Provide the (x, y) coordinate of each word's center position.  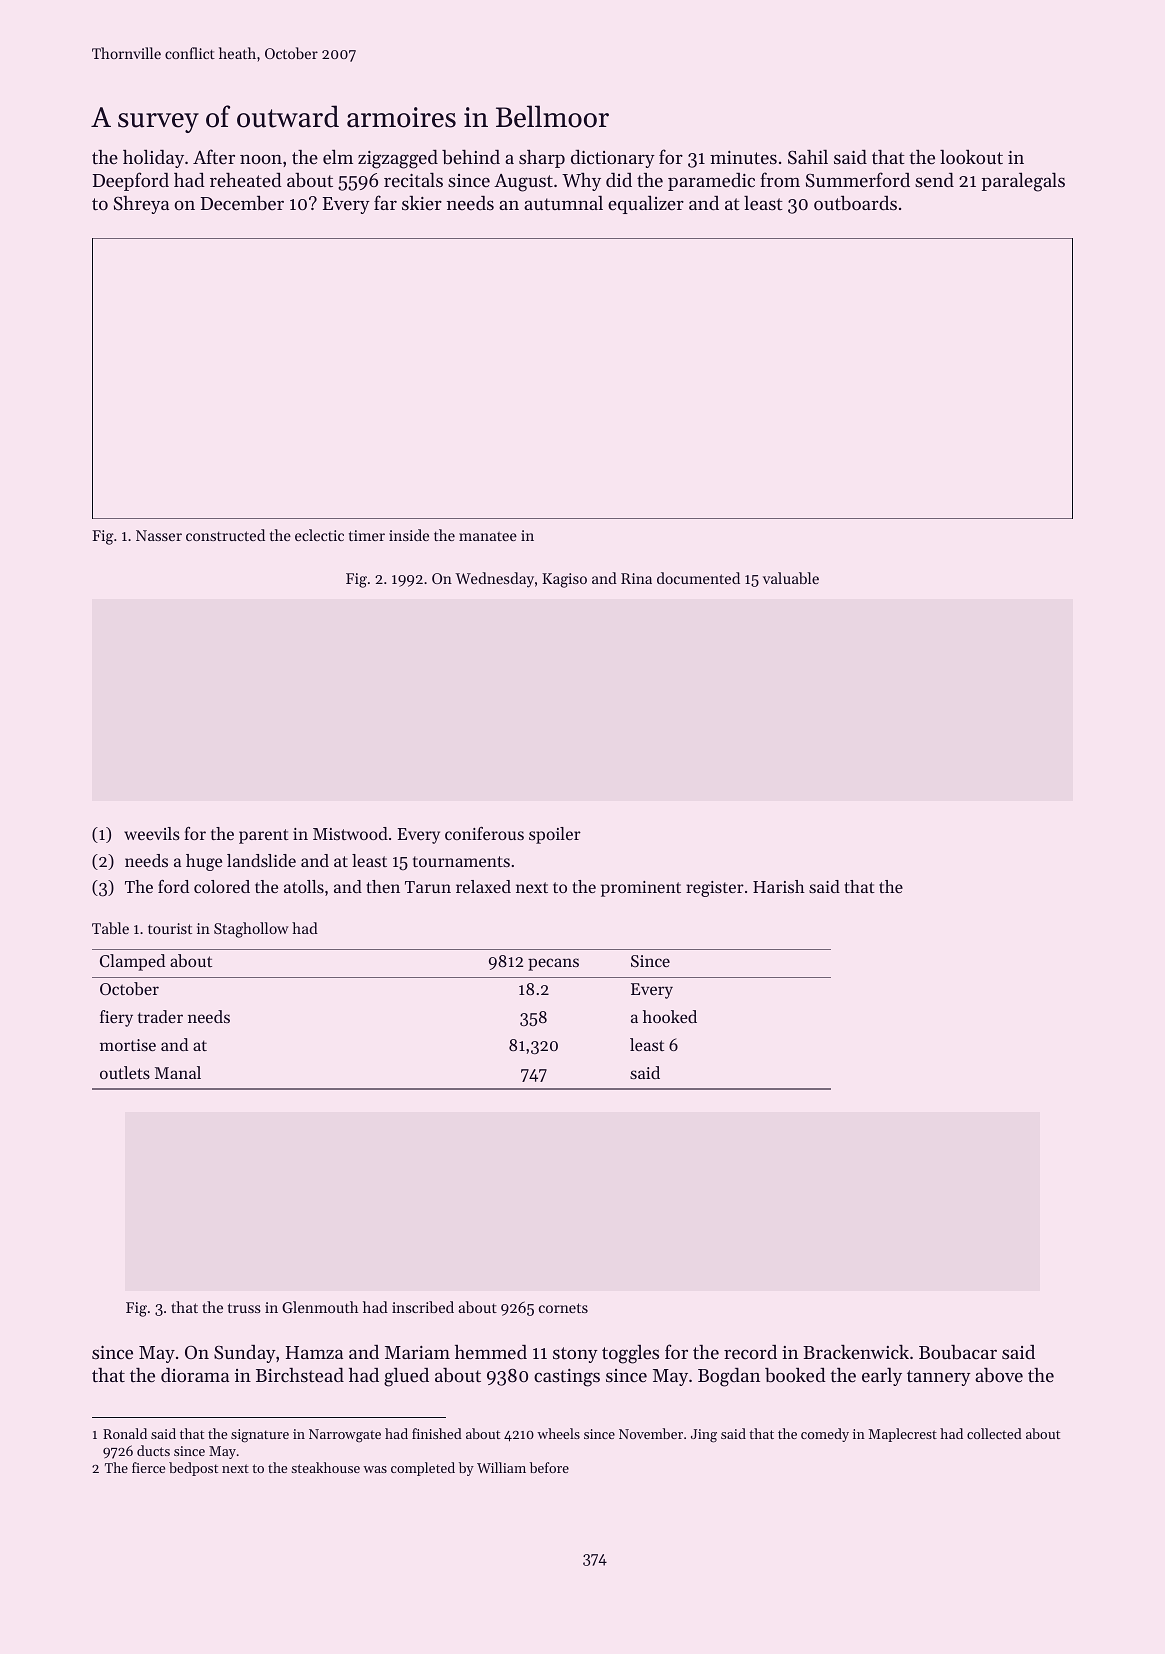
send (934, 179)
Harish (779, 886)
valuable (791, 578)
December (242, 203)
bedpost (193, 1469)
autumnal (563, 202)
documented (698, 578)
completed (423, 1469)
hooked (670, 1016)
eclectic (319, 535)
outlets (125, 1072)
